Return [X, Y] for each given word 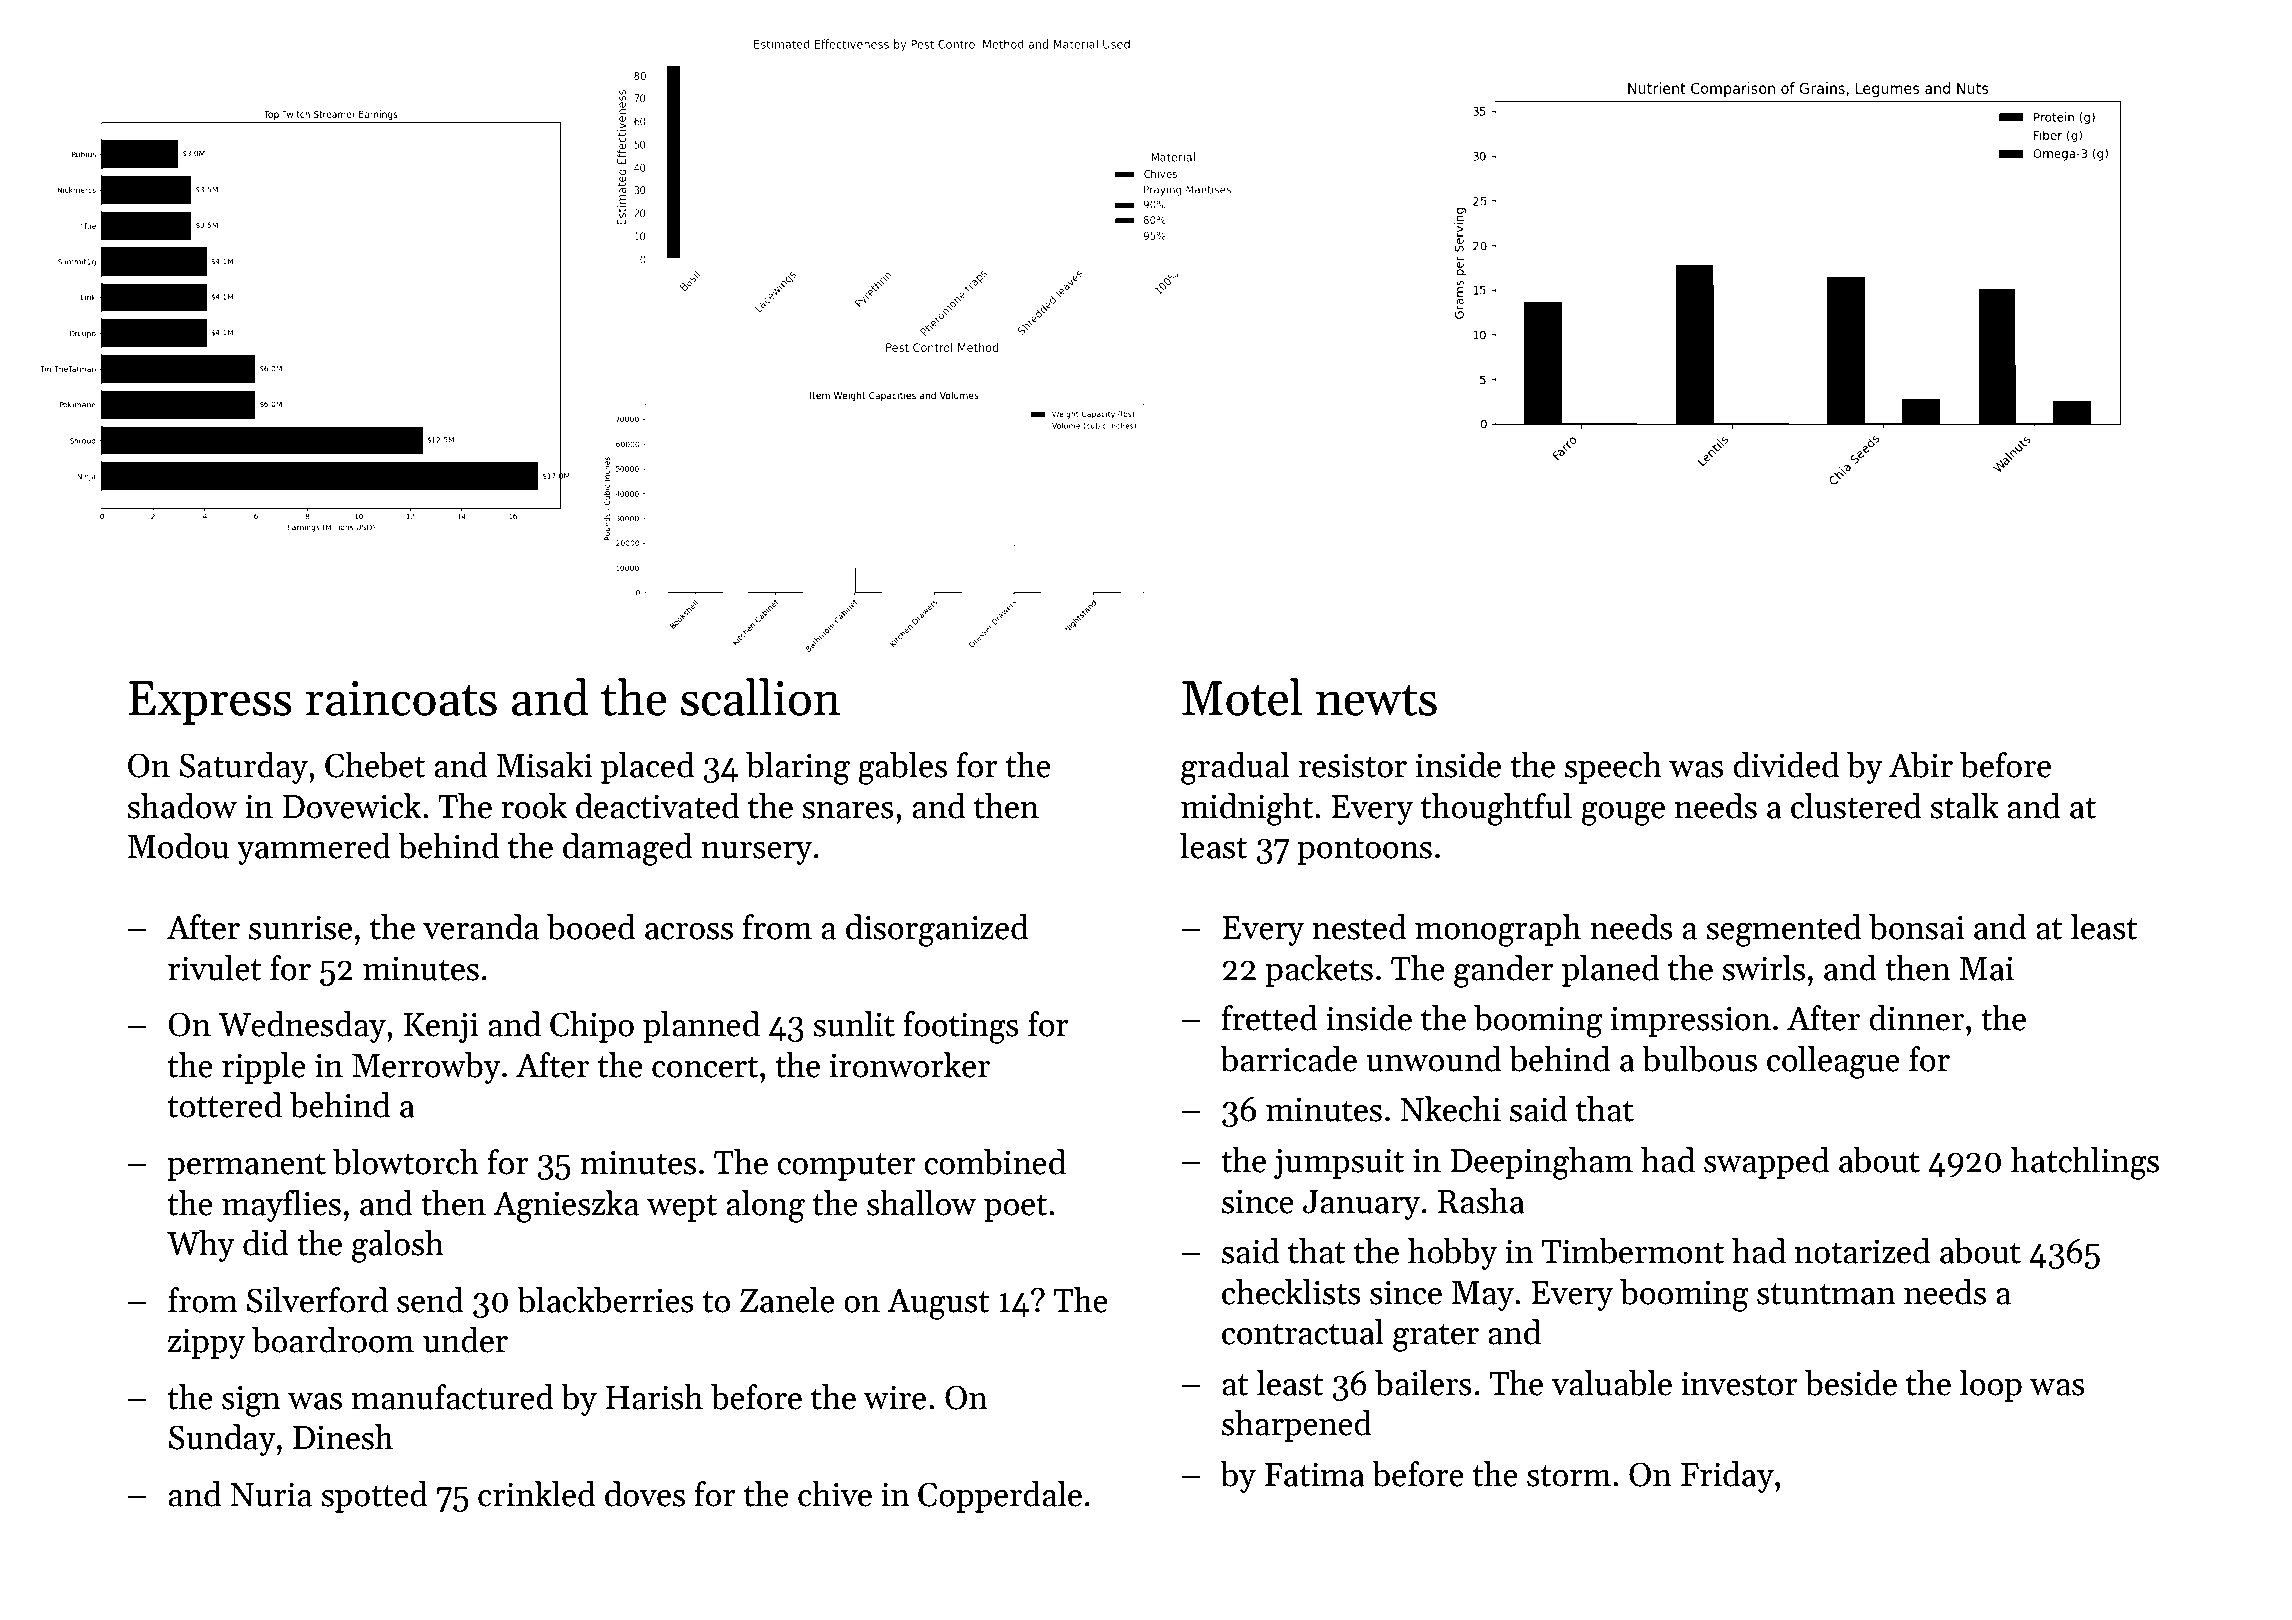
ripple [264, 1068]
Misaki [545, 765]
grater [1436, 1337]
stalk [1964, 806]
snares [848, 810]
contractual [1303, 1332]
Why [201, 1246]
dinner [1916, 1018]
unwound [1434, 1059]
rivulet [215, 968]
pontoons [1364, 851]
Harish [654, 1397]
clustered [1856, 806]
